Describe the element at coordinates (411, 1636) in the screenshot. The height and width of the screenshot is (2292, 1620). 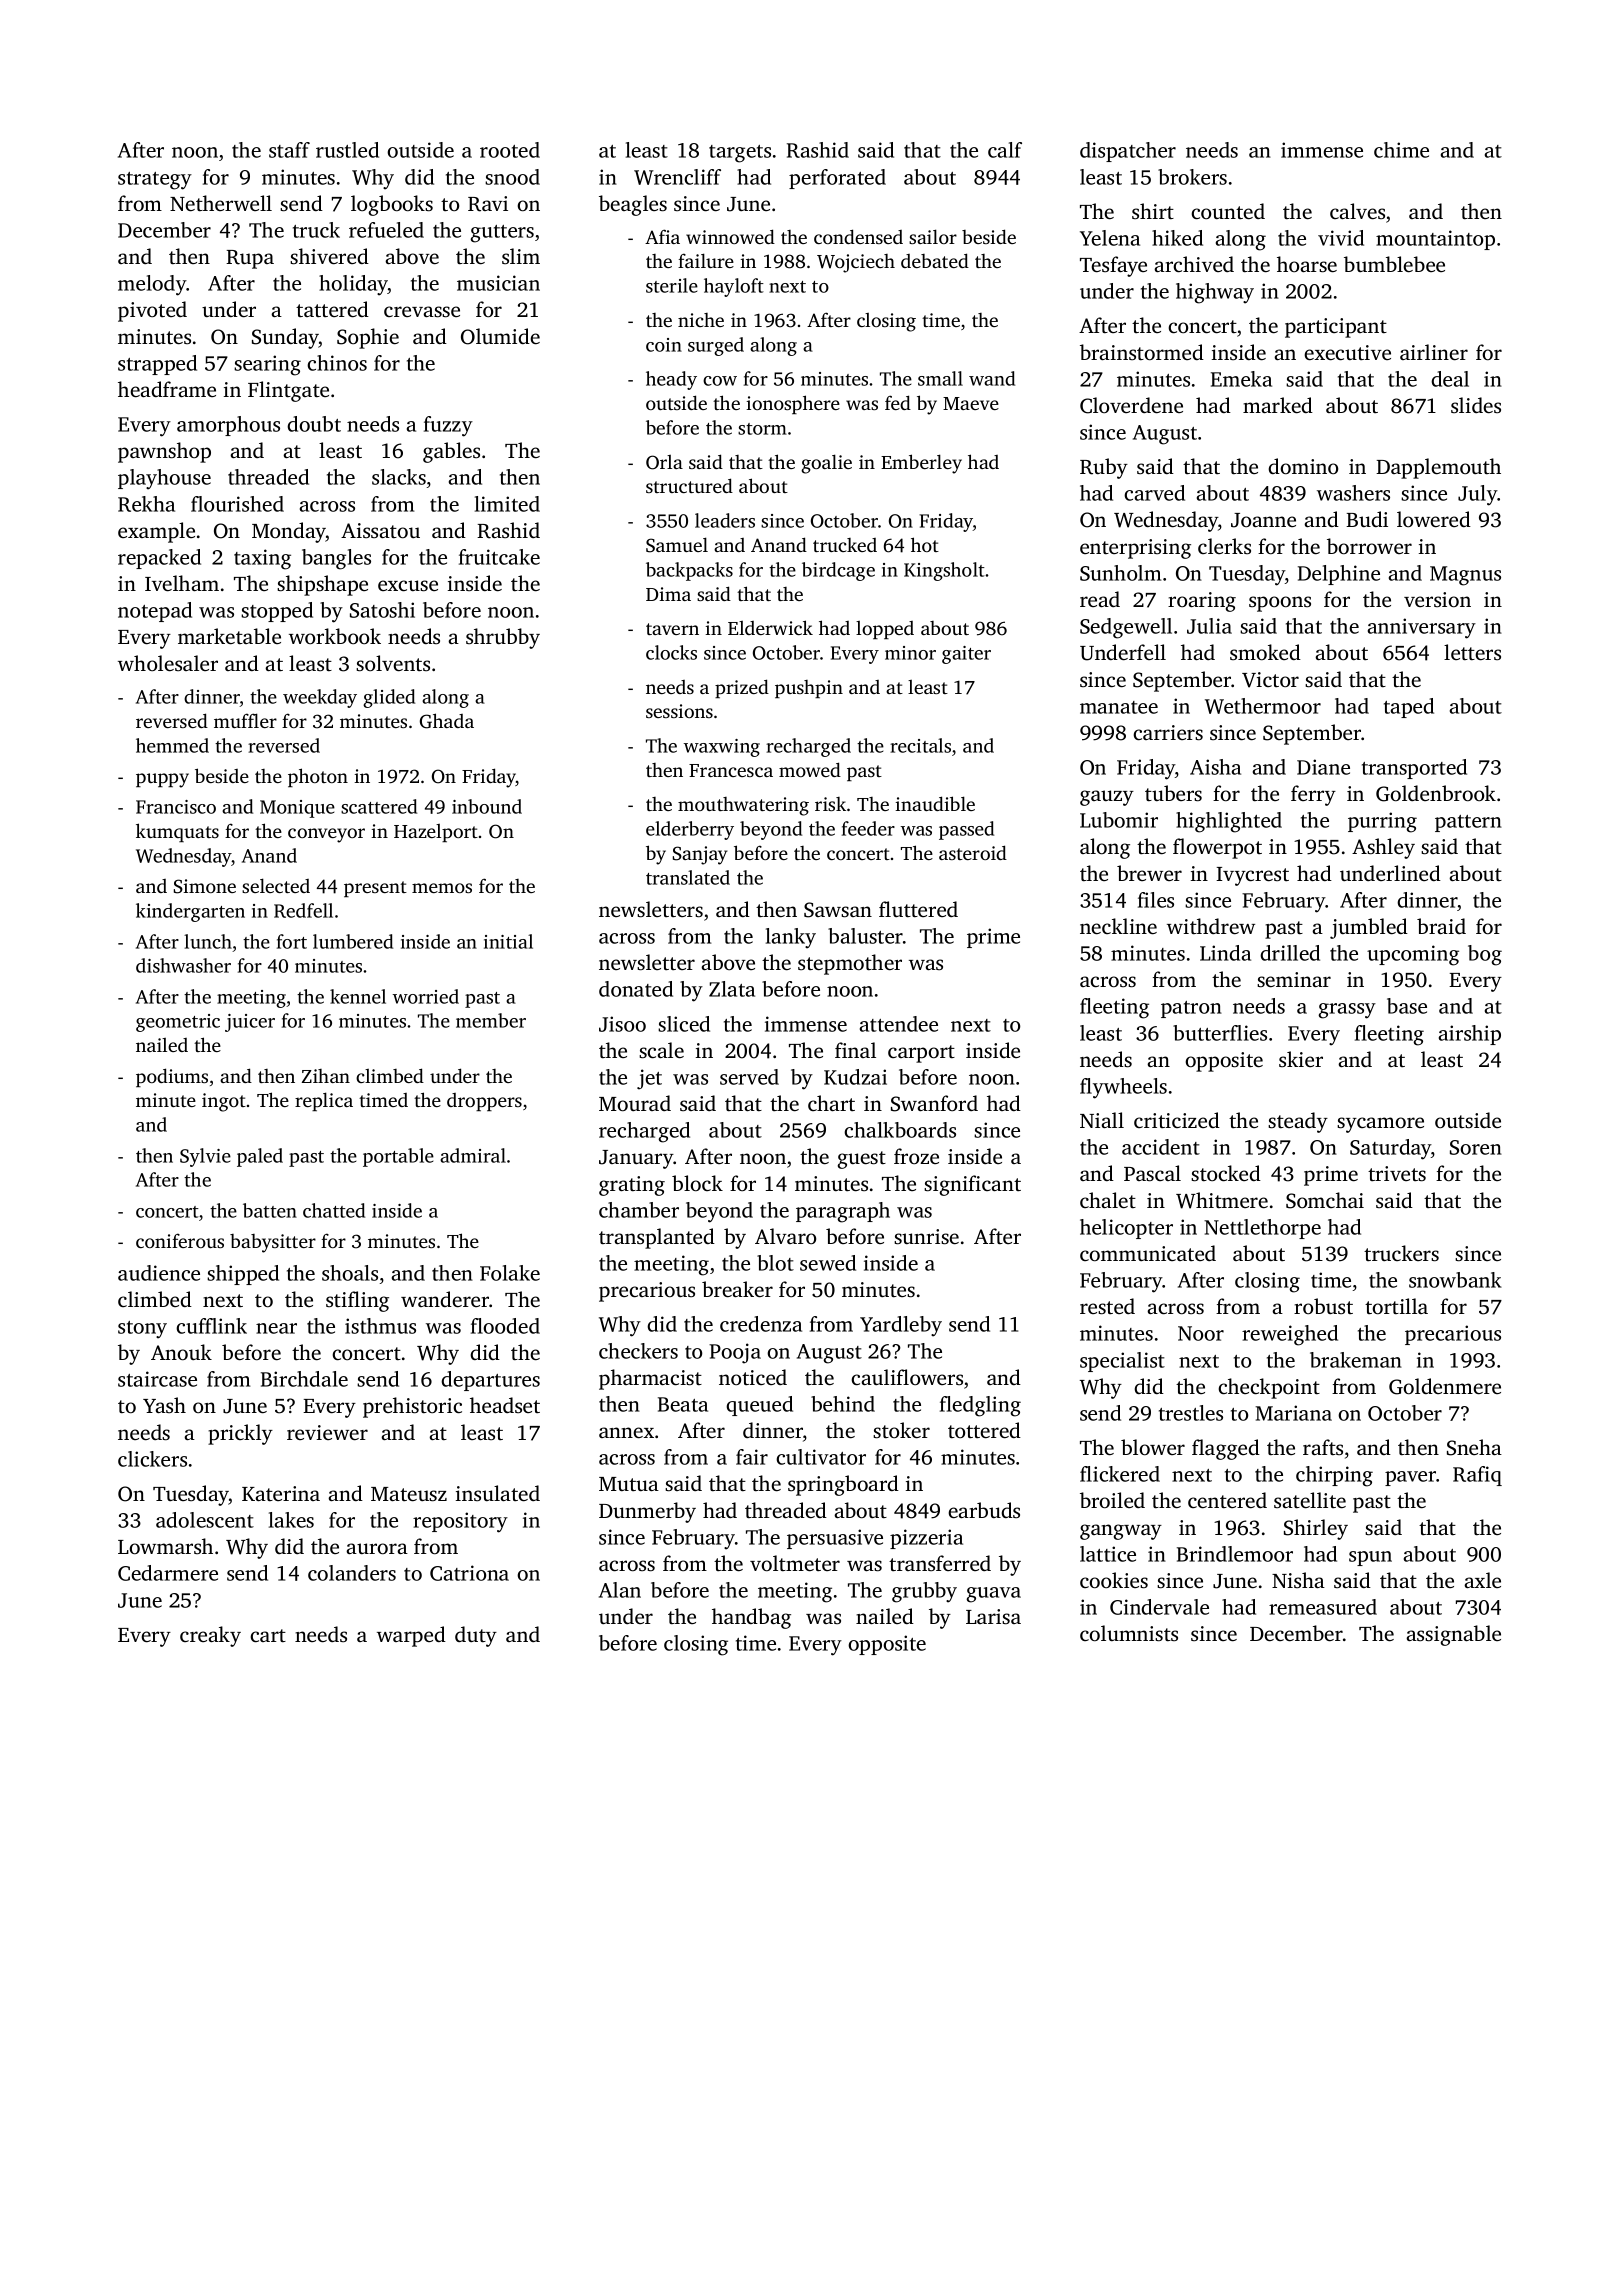
I see `warped` at that location.
